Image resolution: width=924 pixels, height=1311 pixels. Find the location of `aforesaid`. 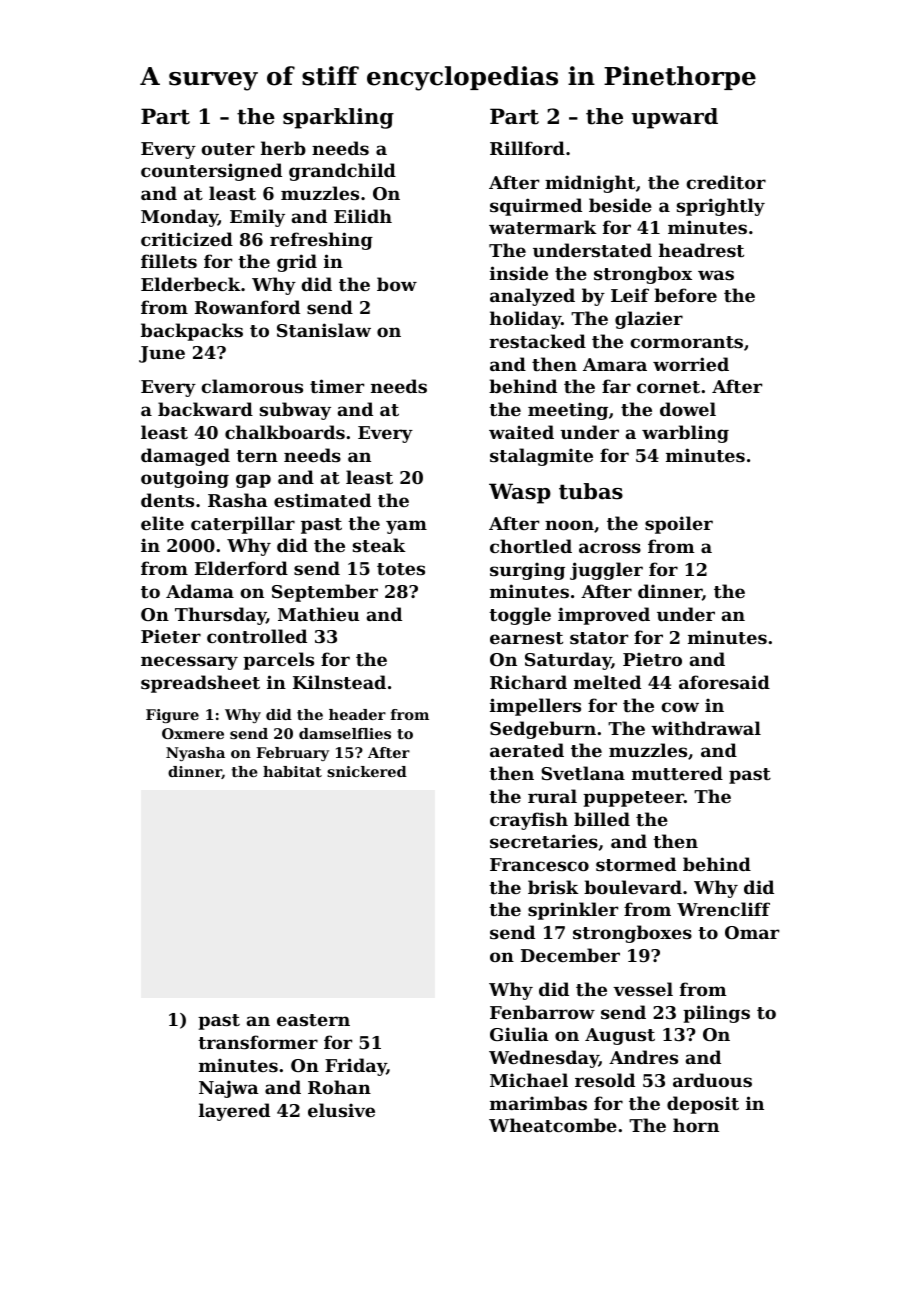

aforesaid is located at coordinates (724, 682).
